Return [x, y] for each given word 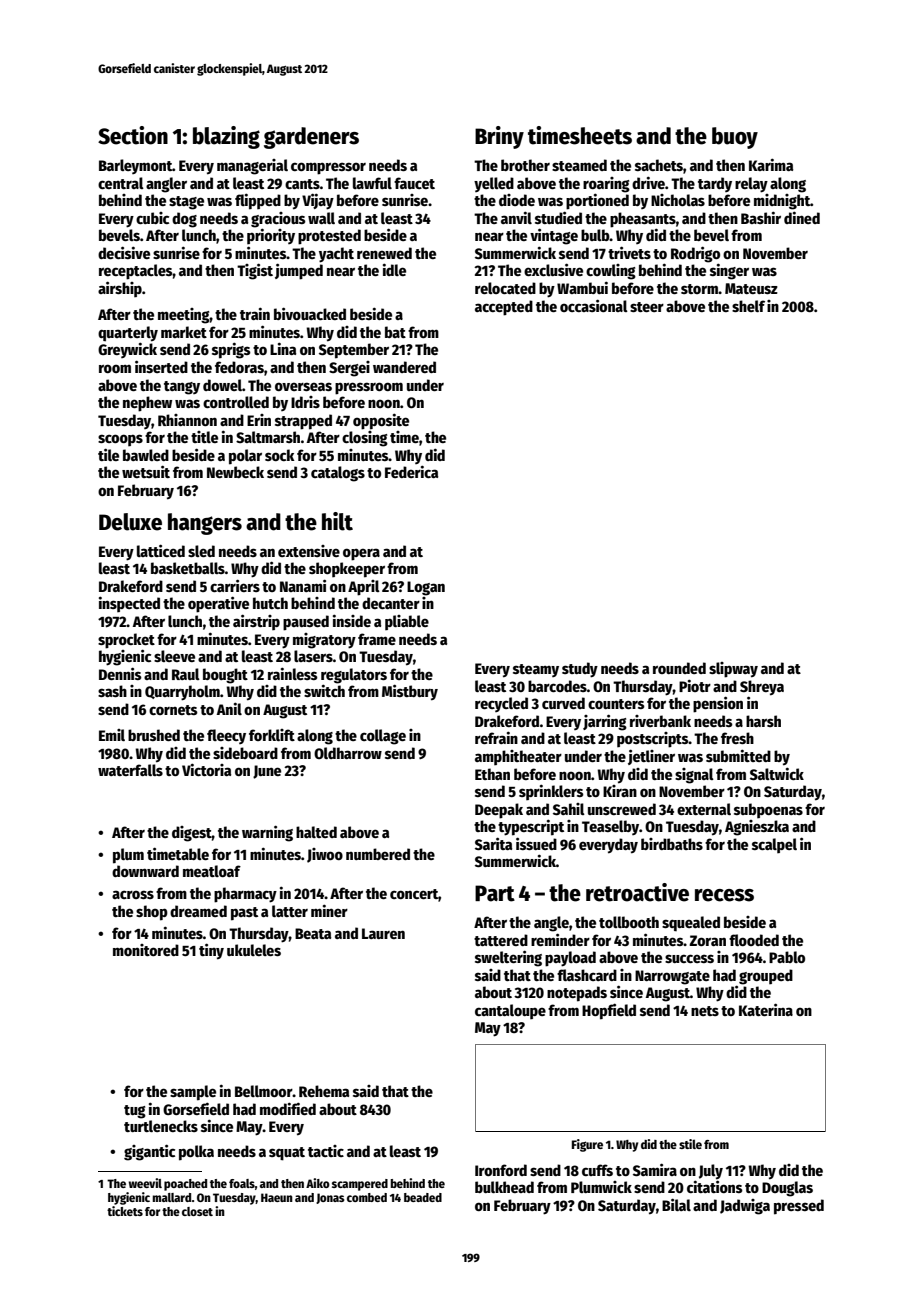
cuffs [597, 1170]
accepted [504, 308]
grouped [766, 977]
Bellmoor [264, 1091]
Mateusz [751, 288]
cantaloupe [510, 1011]
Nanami [303, 585]
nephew [147, 404]
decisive [124, 252]
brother [525, 165]
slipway [733, 670]
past [244, 914]
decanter [391, 603]
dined [802, 217]
